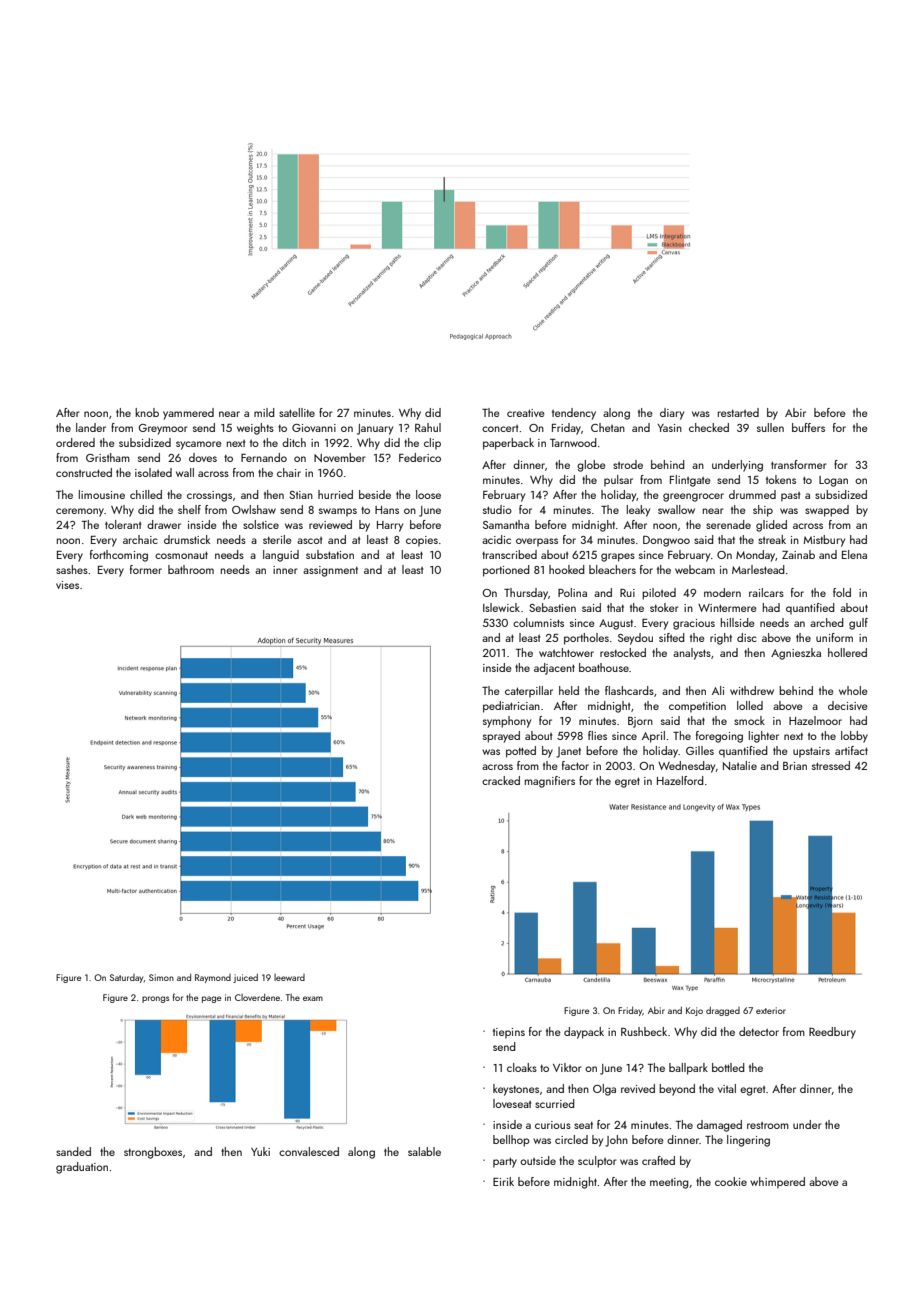  What do you see at coordinates (597, 735) in the page?
I see `flies` at bounding box center [597, 735].
